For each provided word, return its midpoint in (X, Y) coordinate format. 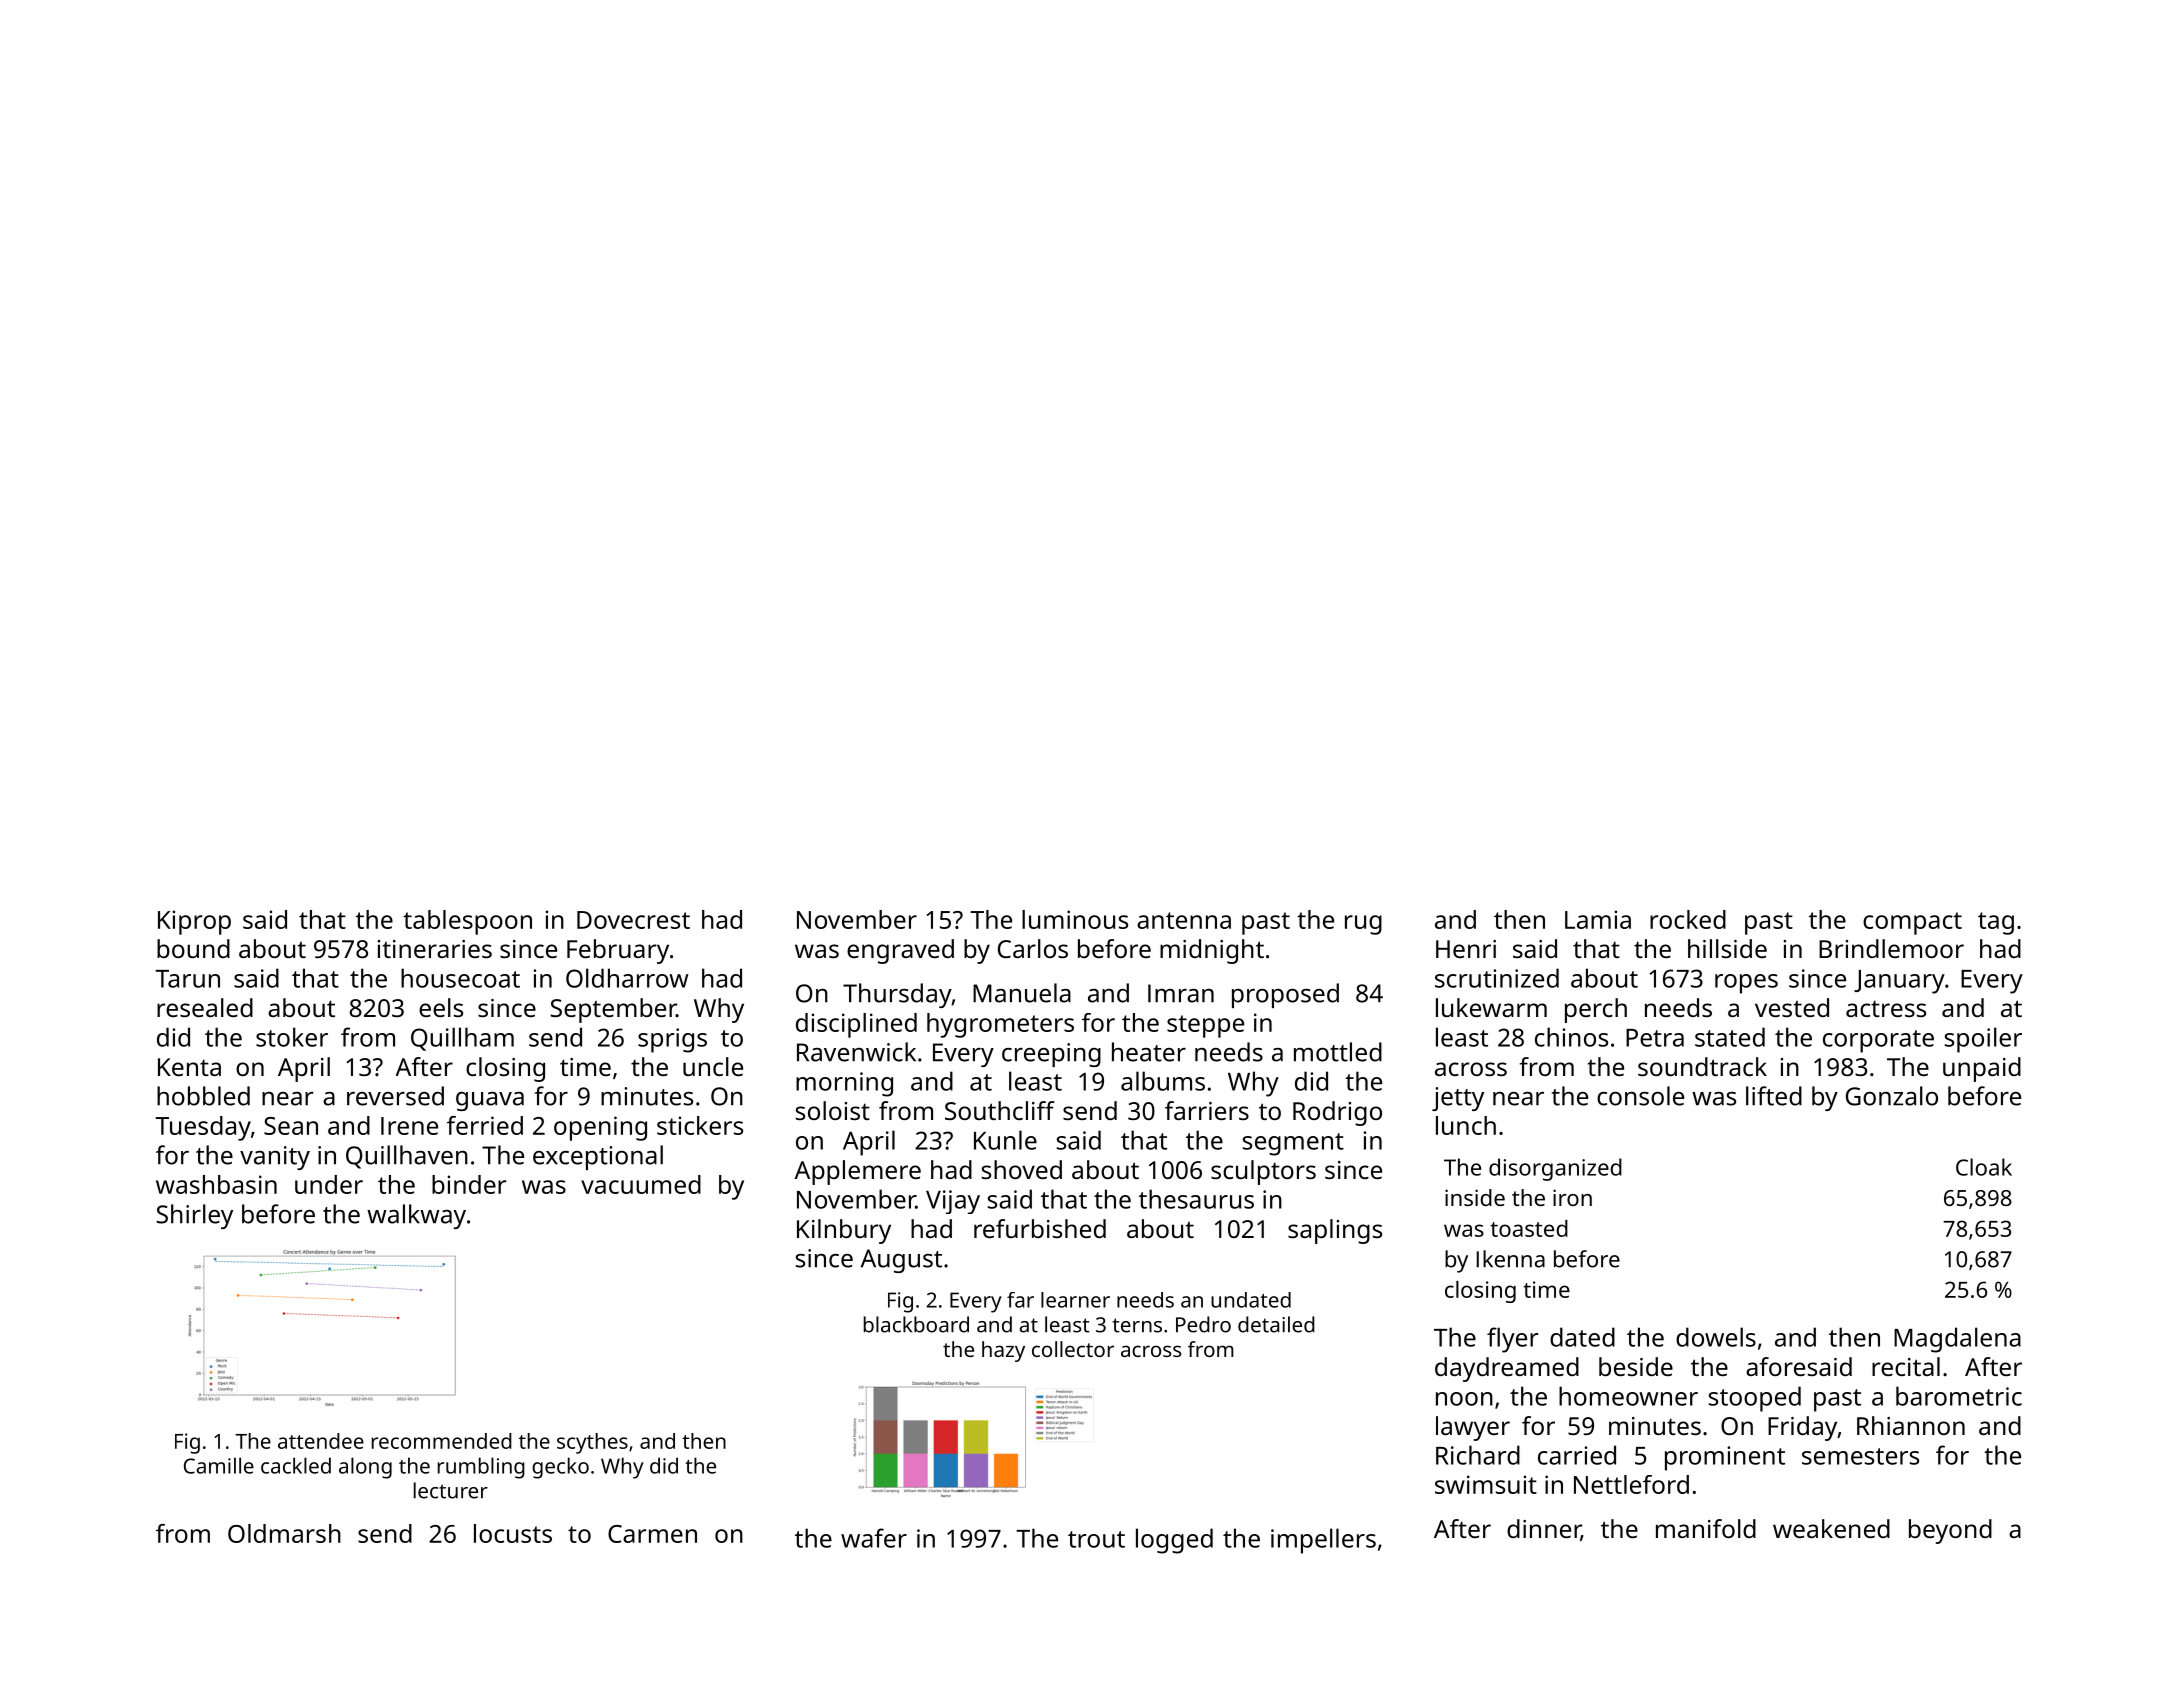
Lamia (1598, 919)
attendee (321, 1441)
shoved (1022, 1169)
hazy (1003, 1351)
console (1640, 1096)
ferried (485, 1125)
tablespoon (467, 922)
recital (1906, 1366)
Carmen (652, 1534)
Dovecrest (633, 920)
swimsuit (1486, 1484)
